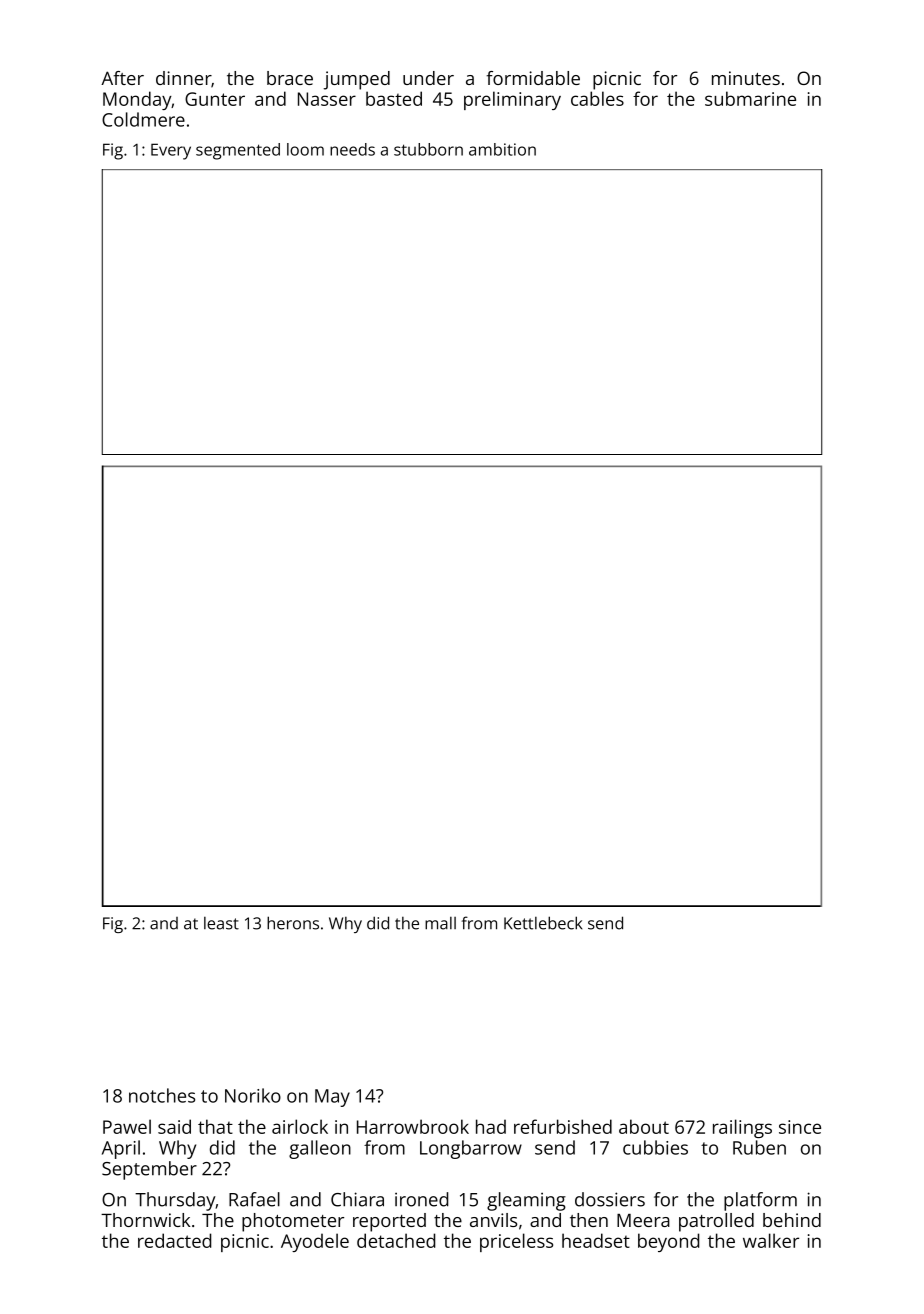 Image resolution: width=924 pixels, height=1314 pixels. Describe the element at coordinates (184, 79) in the document. I see `dinner` at that location.
